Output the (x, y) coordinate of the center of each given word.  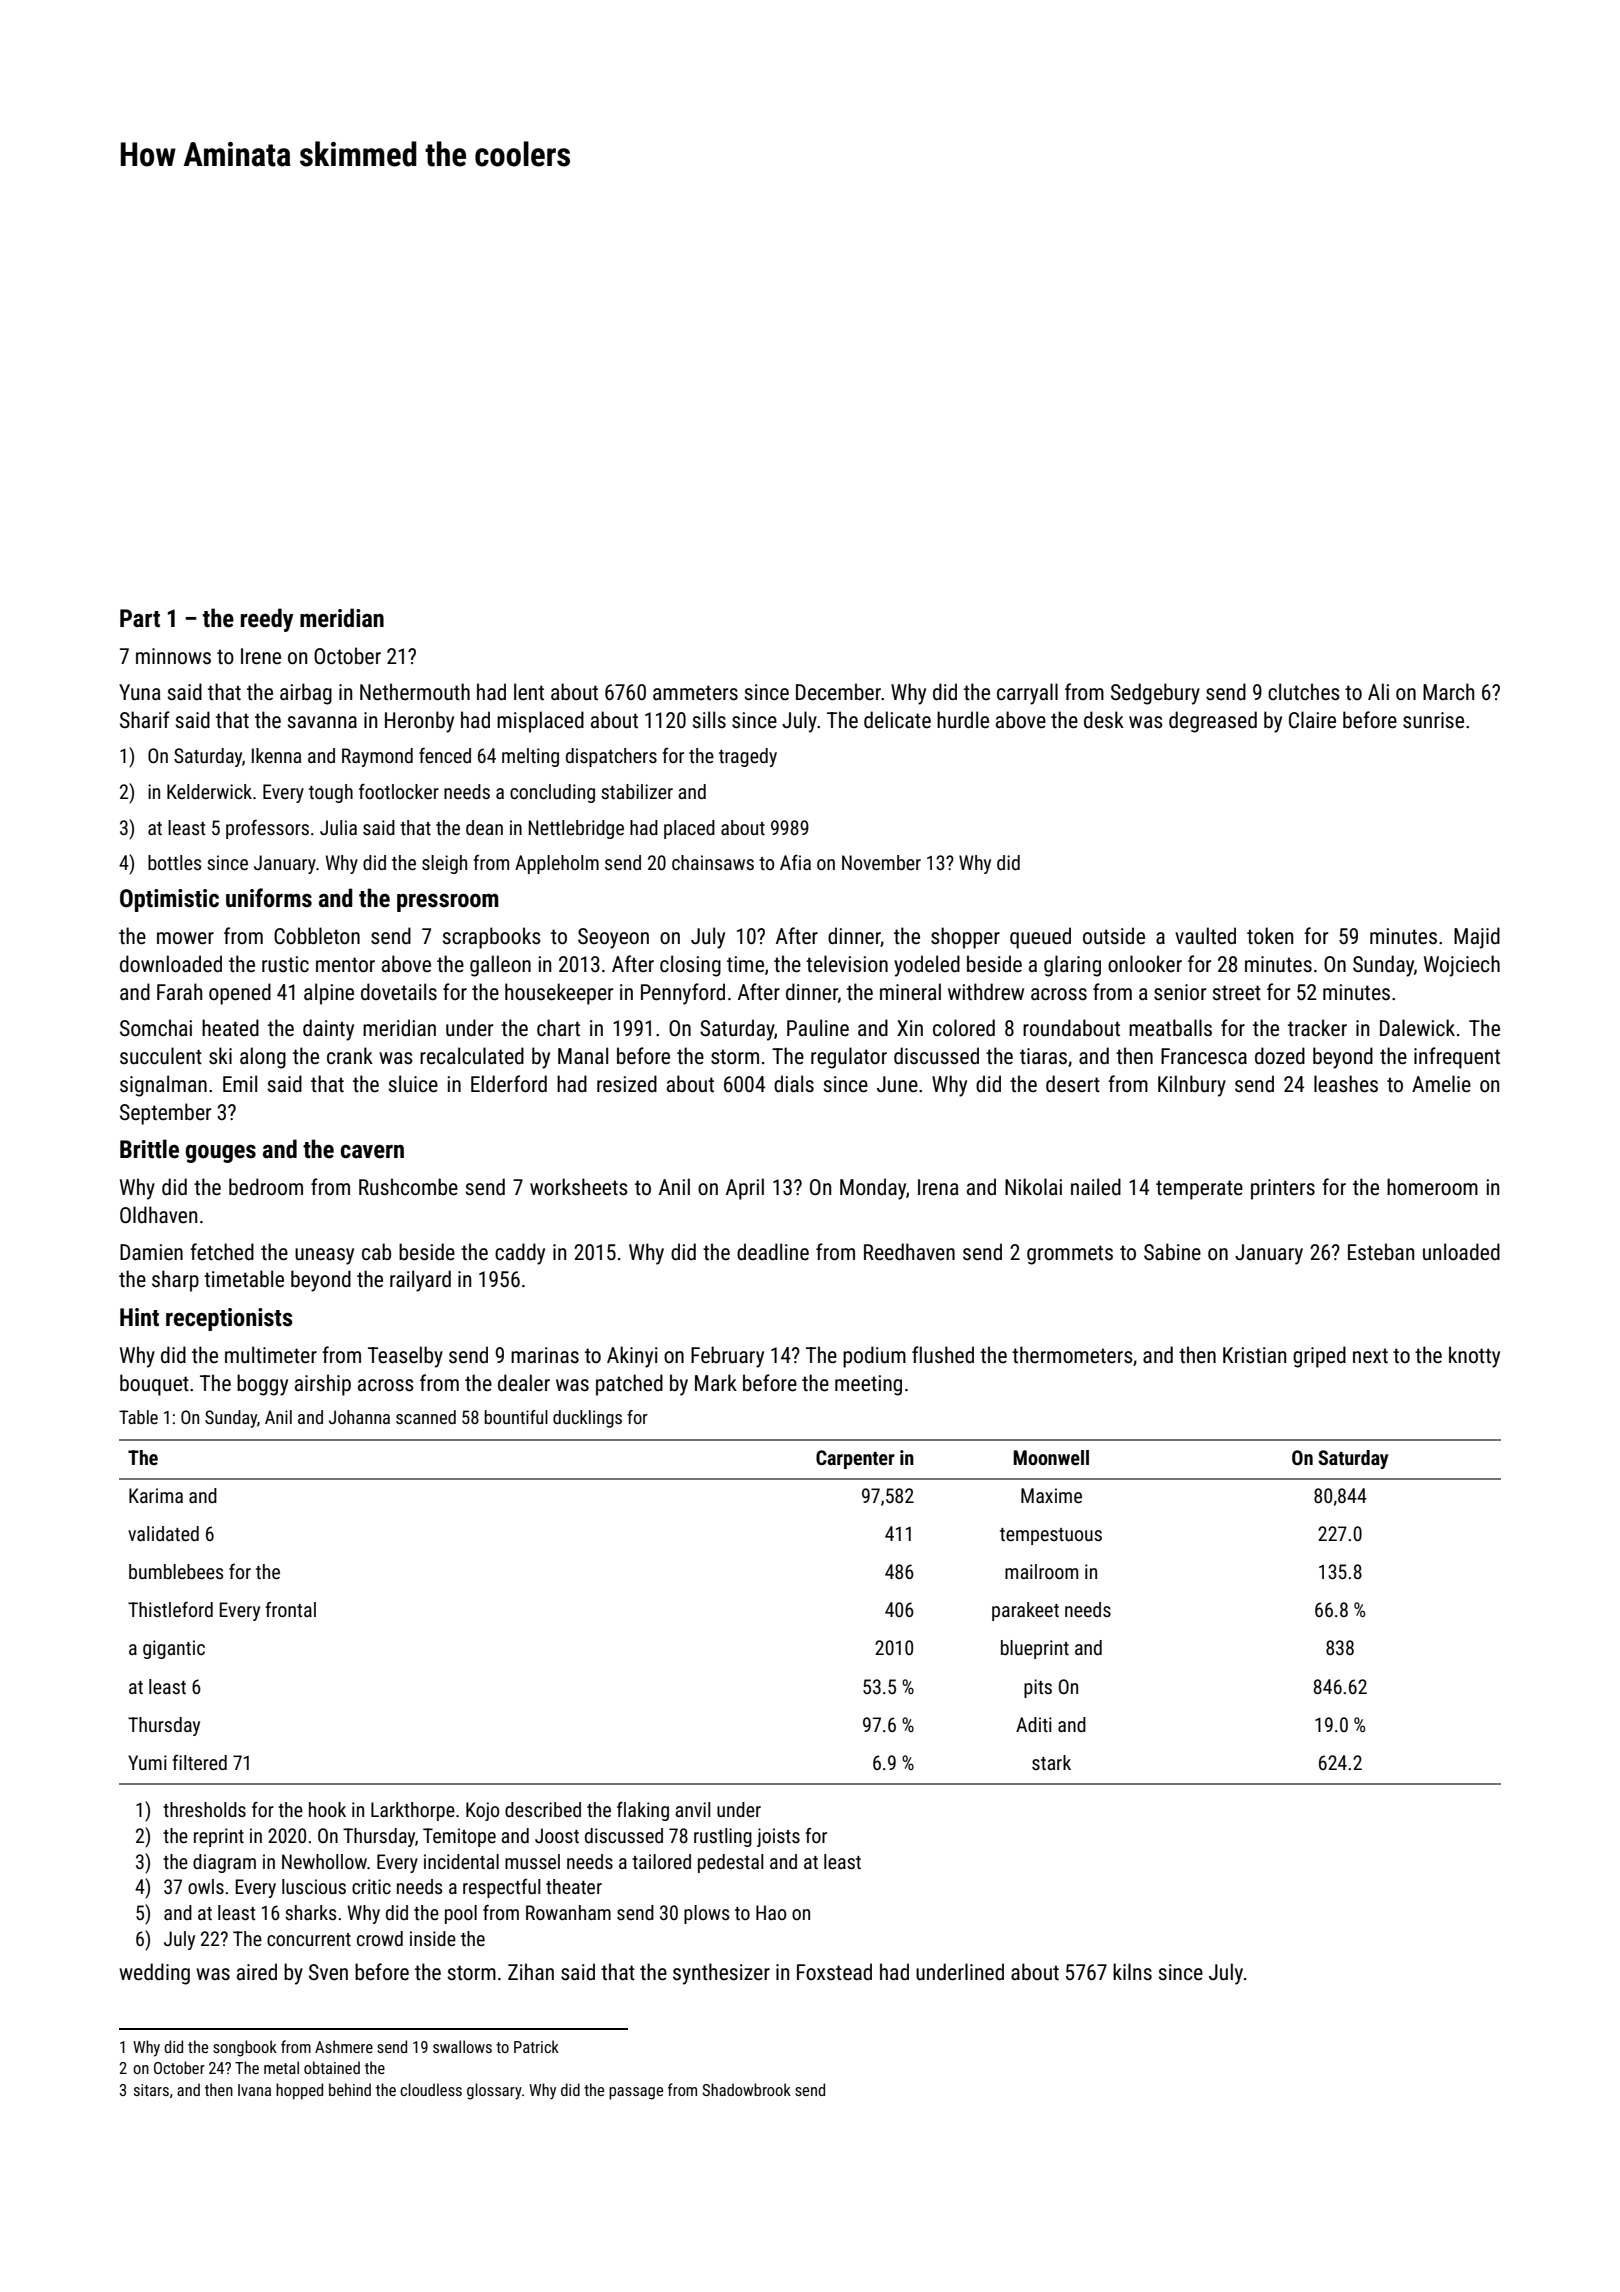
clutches (1304, 692)
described (543, 1809)
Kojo (482, 1811)
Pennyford (683, 994)
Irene (261, 656)
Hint (139, 1317)
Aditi (1034, 1724)
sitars (151, 2090)
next (1370, 1355)
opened (240, 994)
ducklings (587, 1419)
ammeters (695, 693)
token (1270, 936)
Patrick (536, 2046)
